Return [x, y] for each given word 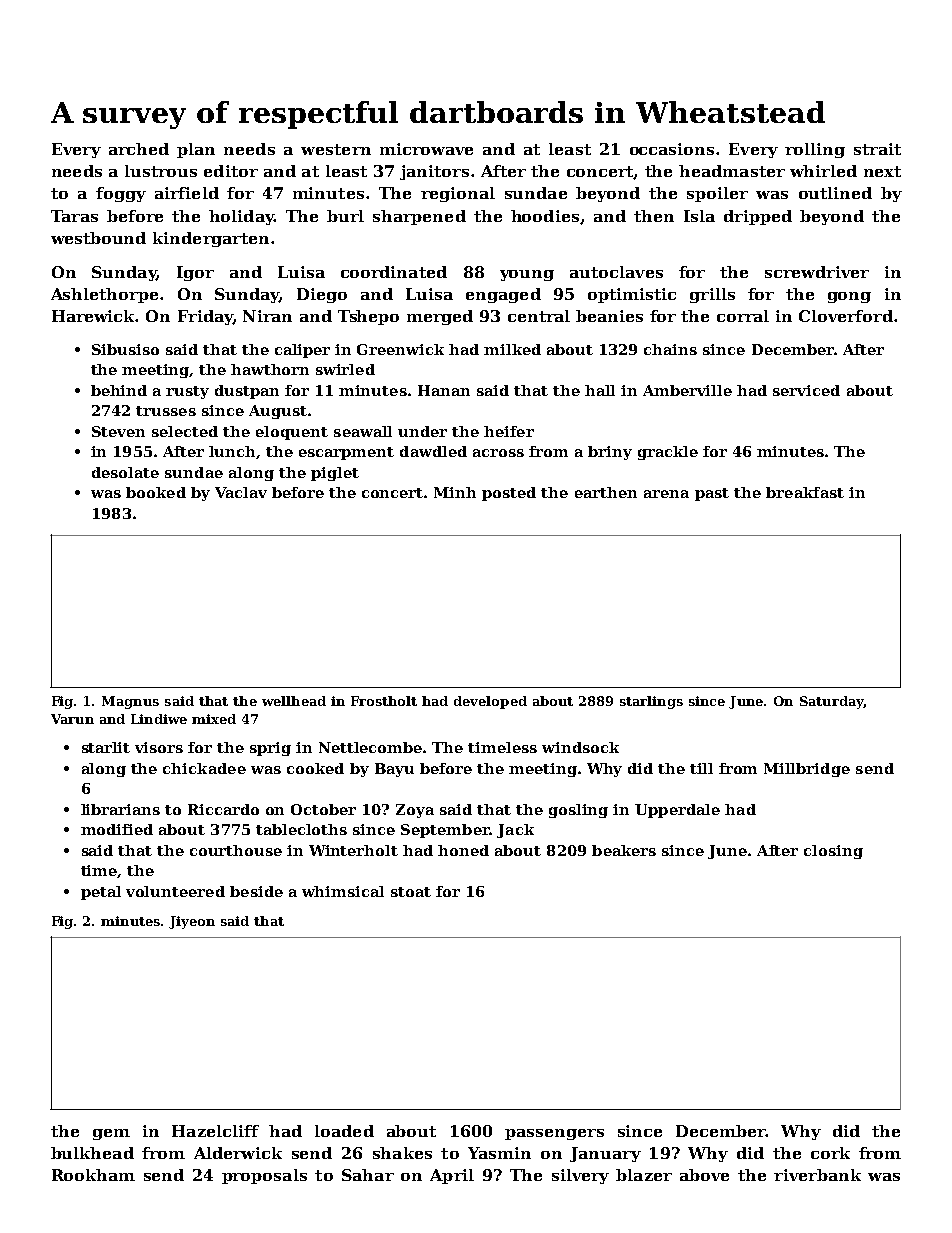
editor [231, 171]
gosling [578, 811]
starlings [651, 702]
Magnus [130, 702]
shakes [402, 1153]
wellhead [294, 701]
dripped [758, 217]
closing [833, 852]
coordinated [394, 272]
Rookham [93, 1175]
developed [490, 702]
